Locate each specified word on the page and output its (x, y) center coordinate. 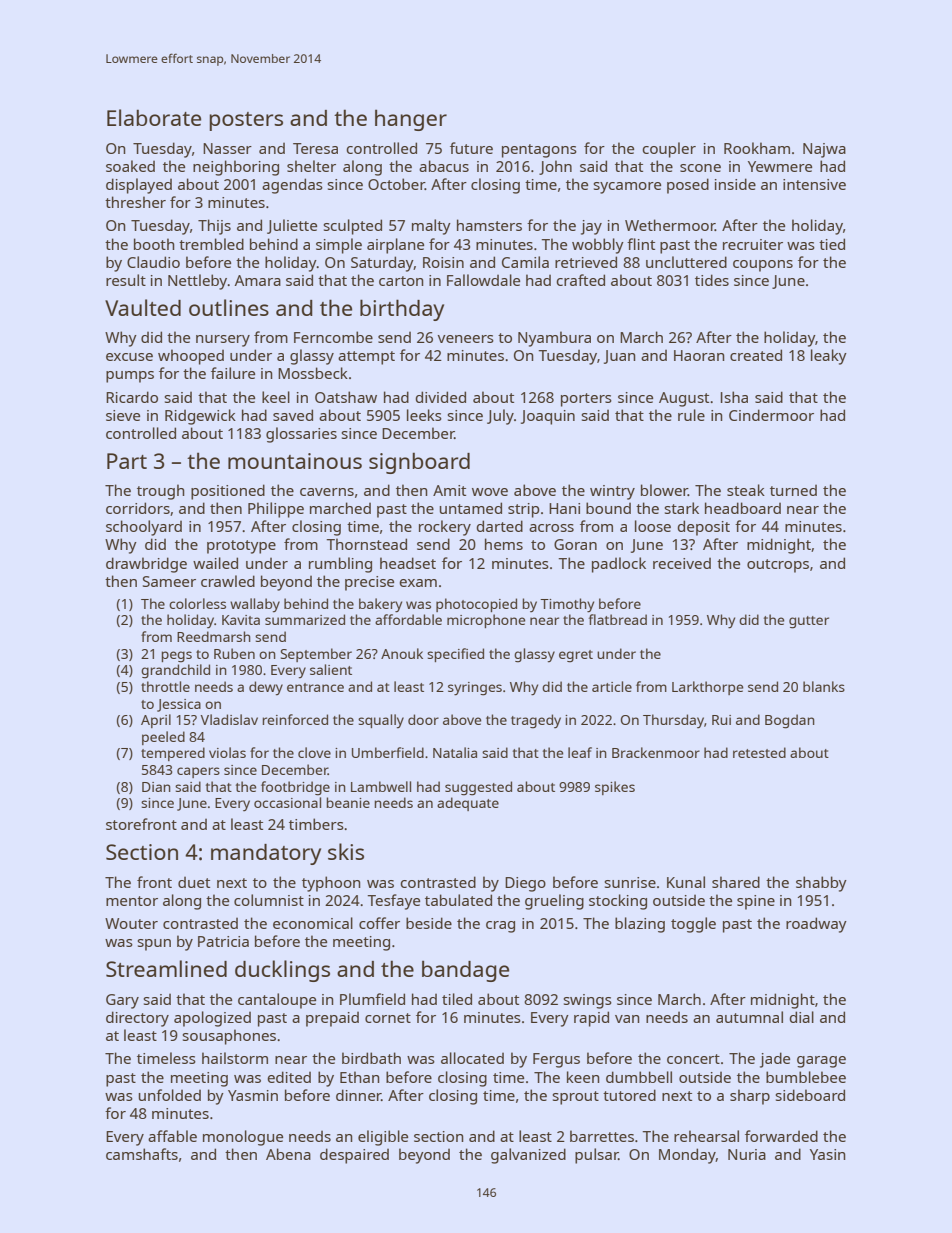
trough (160, 492)
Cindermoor (771, 415)
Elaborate (154, 117)
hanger (411, 120)
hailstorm (235, 1058)
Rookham (757, 148)
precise (369, 583)
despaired (354, 1156)
